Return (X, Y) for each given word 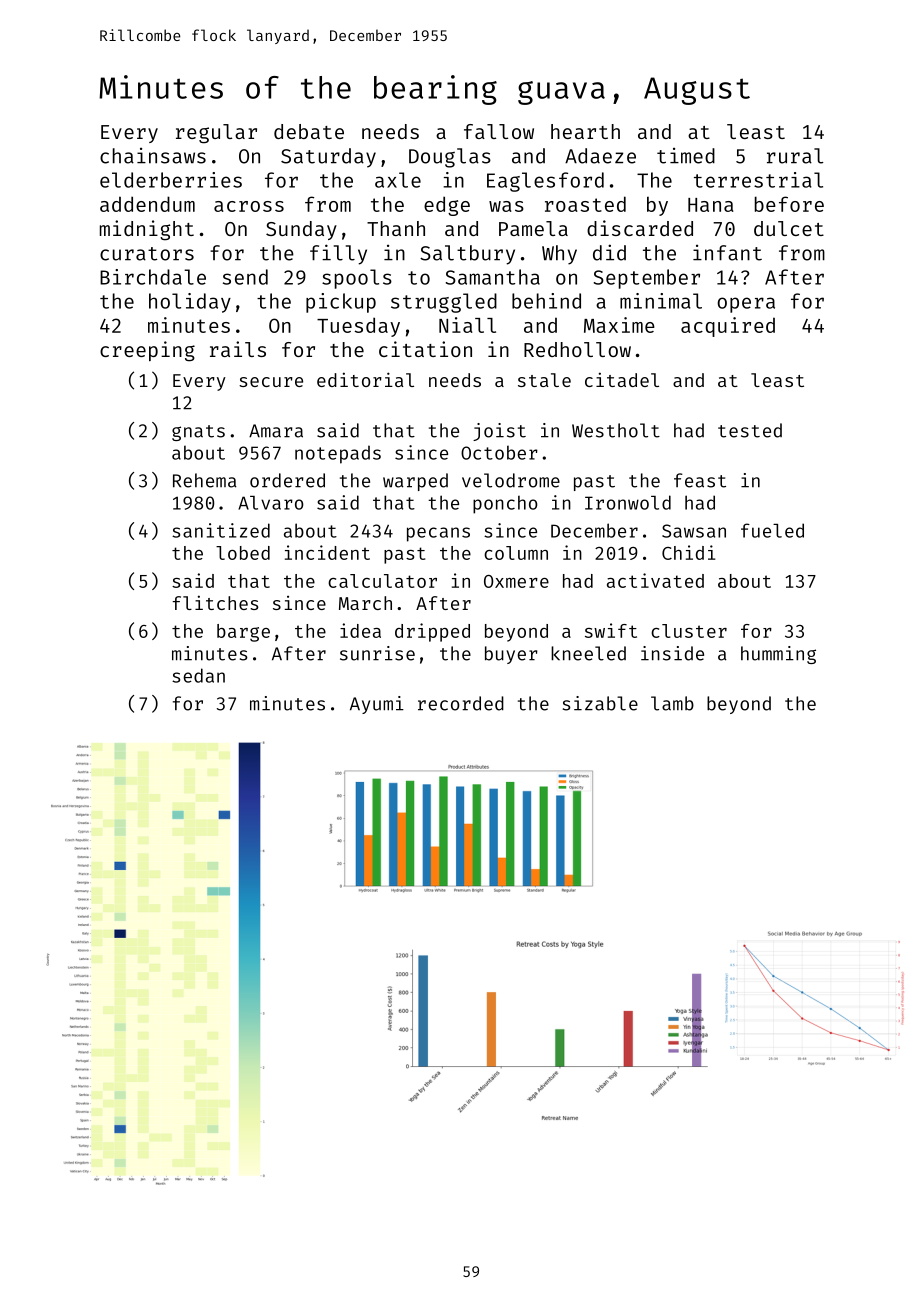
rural (795, 156)
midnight (147, 230)
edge (447, 206)
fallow (499, 131)
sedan (198, 675)
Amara (276, 431)
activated (655, 580)
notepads (338, 454)
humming (778, 655)
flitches (215, 602)
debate (309, 131)
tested (750, 430)
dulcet (789, 228)
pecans (438, 534)
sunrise (377, 653)
